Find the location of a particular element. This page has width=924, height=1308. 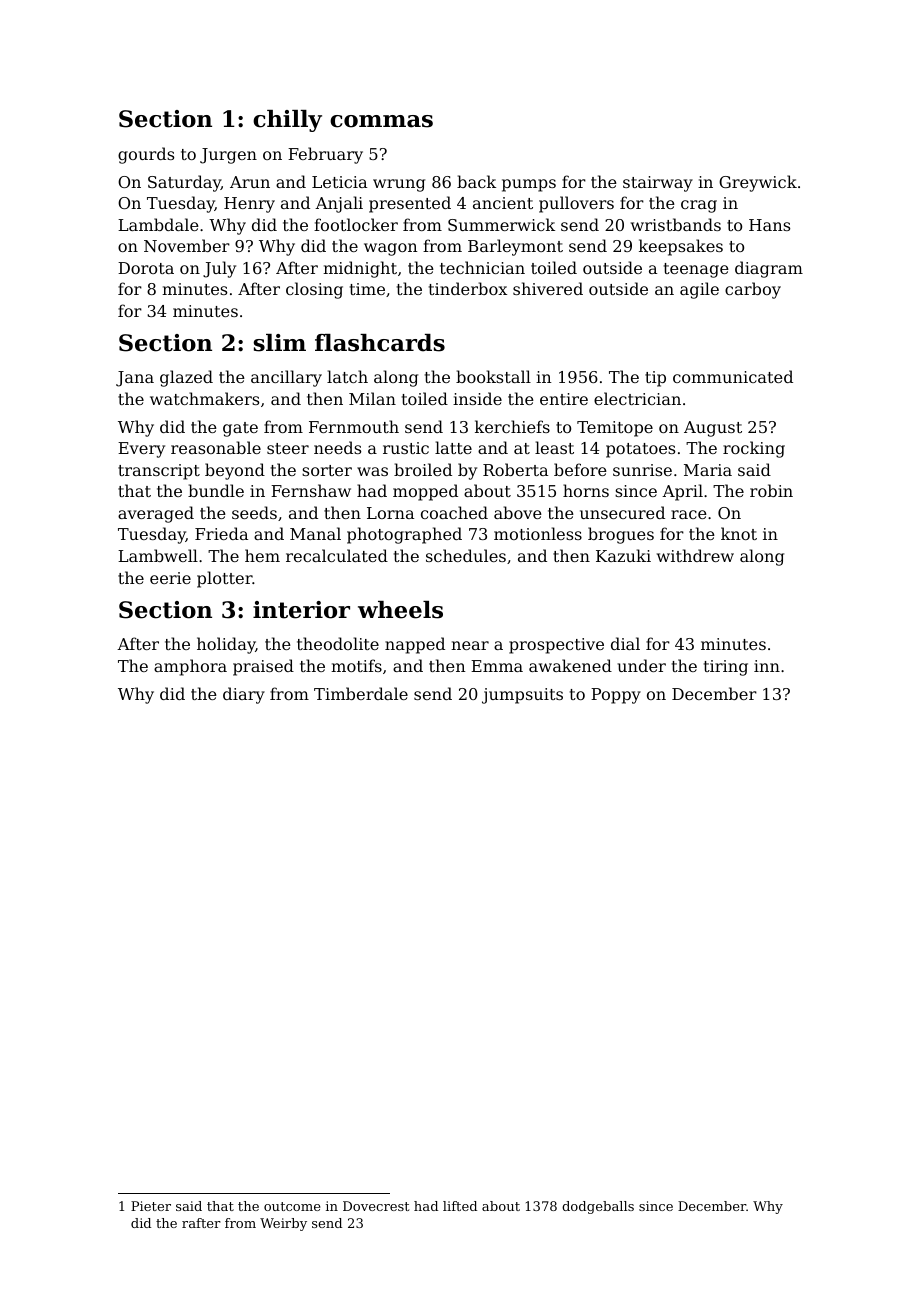

commas is located at coordinates (381, 121).
